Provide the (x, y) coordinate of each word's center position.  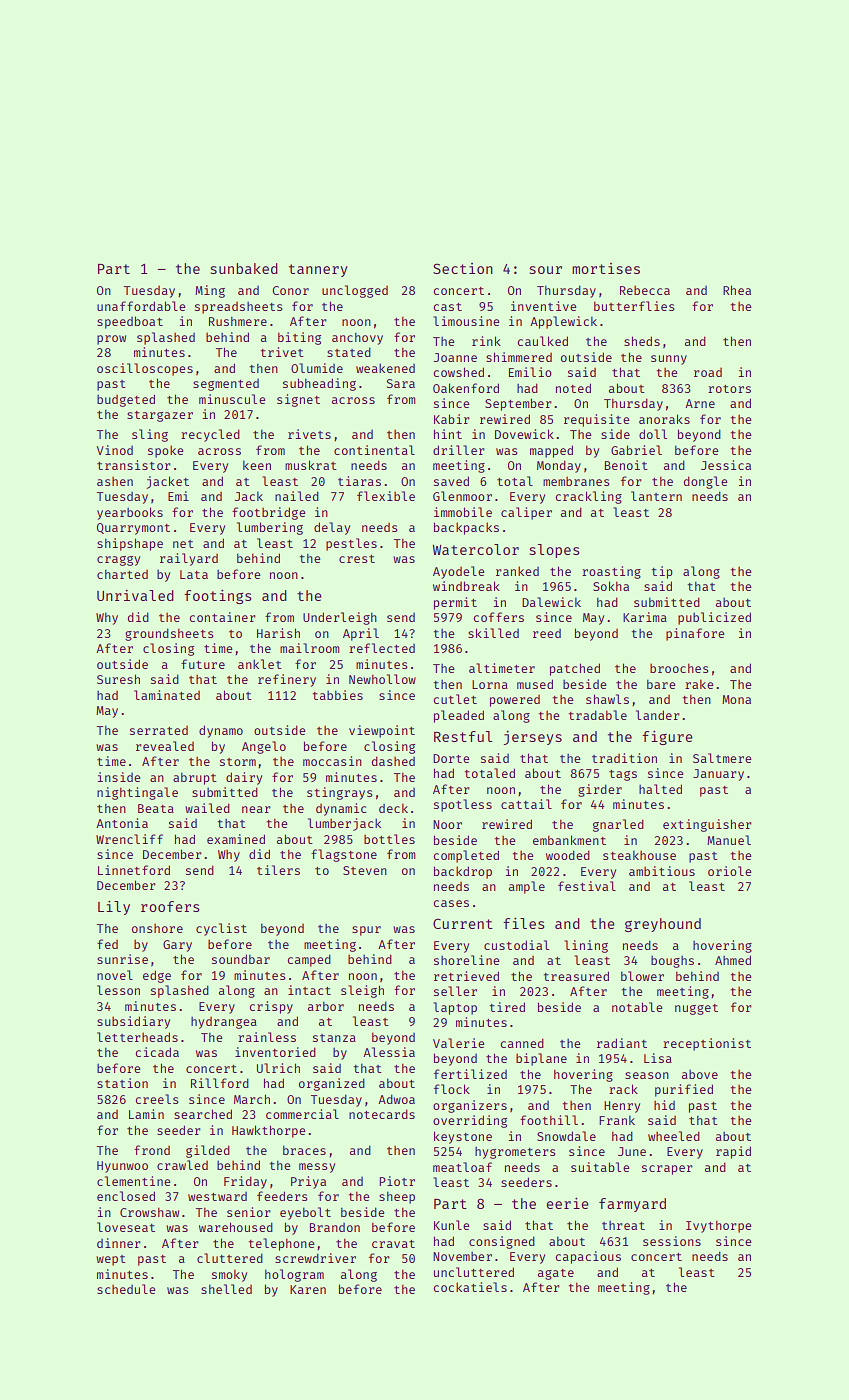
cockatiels (470, 1287)
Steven (365, 870)
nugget (696, 1009)
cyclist (221, 929)
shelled (226, 1289)
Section (463, 268)
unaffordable (141, 306)
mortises (606, 268)
